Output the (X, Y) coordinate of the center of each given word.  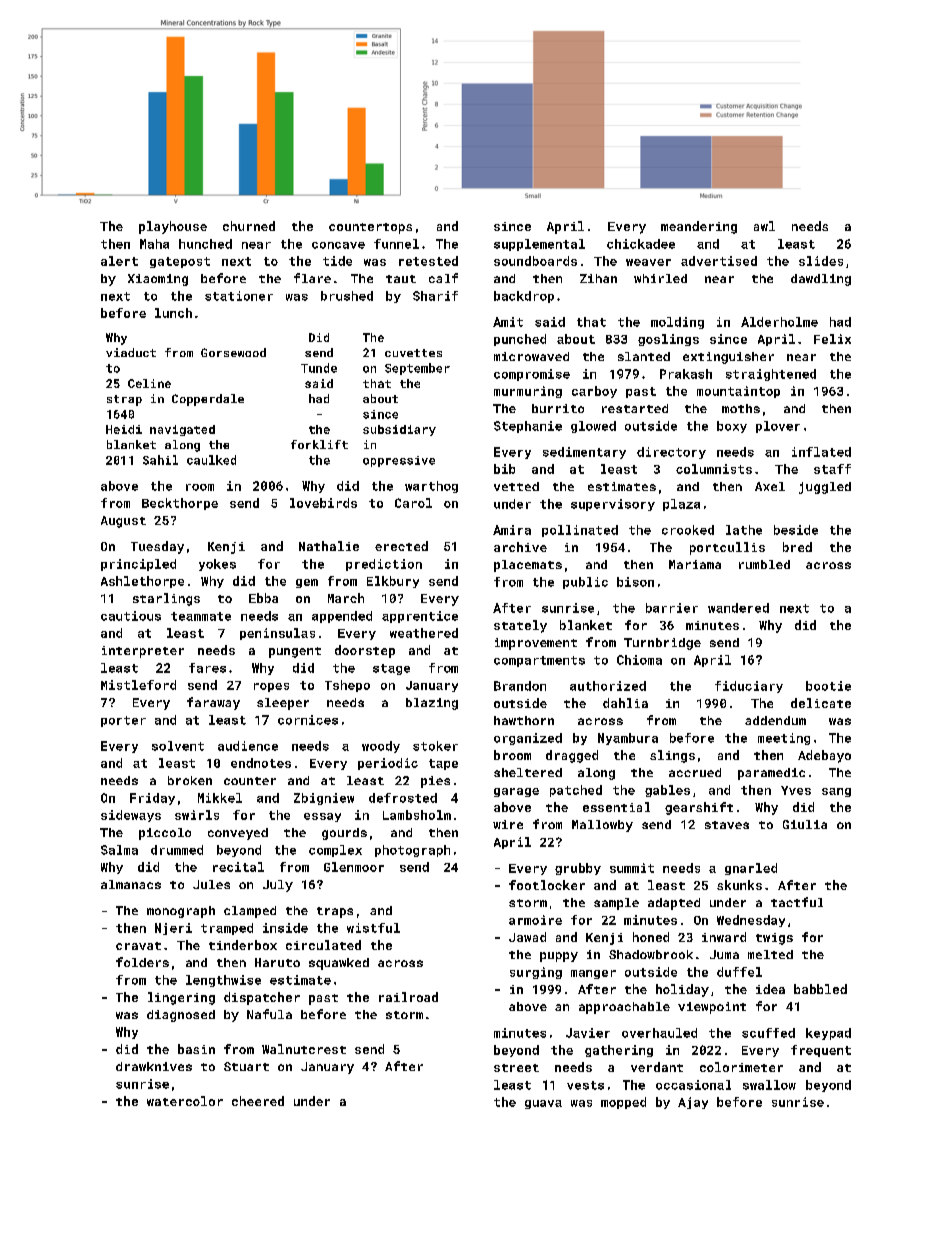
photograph (412, 851)
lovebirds (323, 503)
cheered (258, 1101)
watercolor (185, 1101)
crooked (688, 530)
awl (764, 226)
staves (727, 825)
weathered (424, 633)
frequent (821, 1051)
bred (797, 547)
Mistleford (138, 685)
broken (190, 780)
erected (401, 546)
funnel (396, 244)
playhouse (173, 227)
